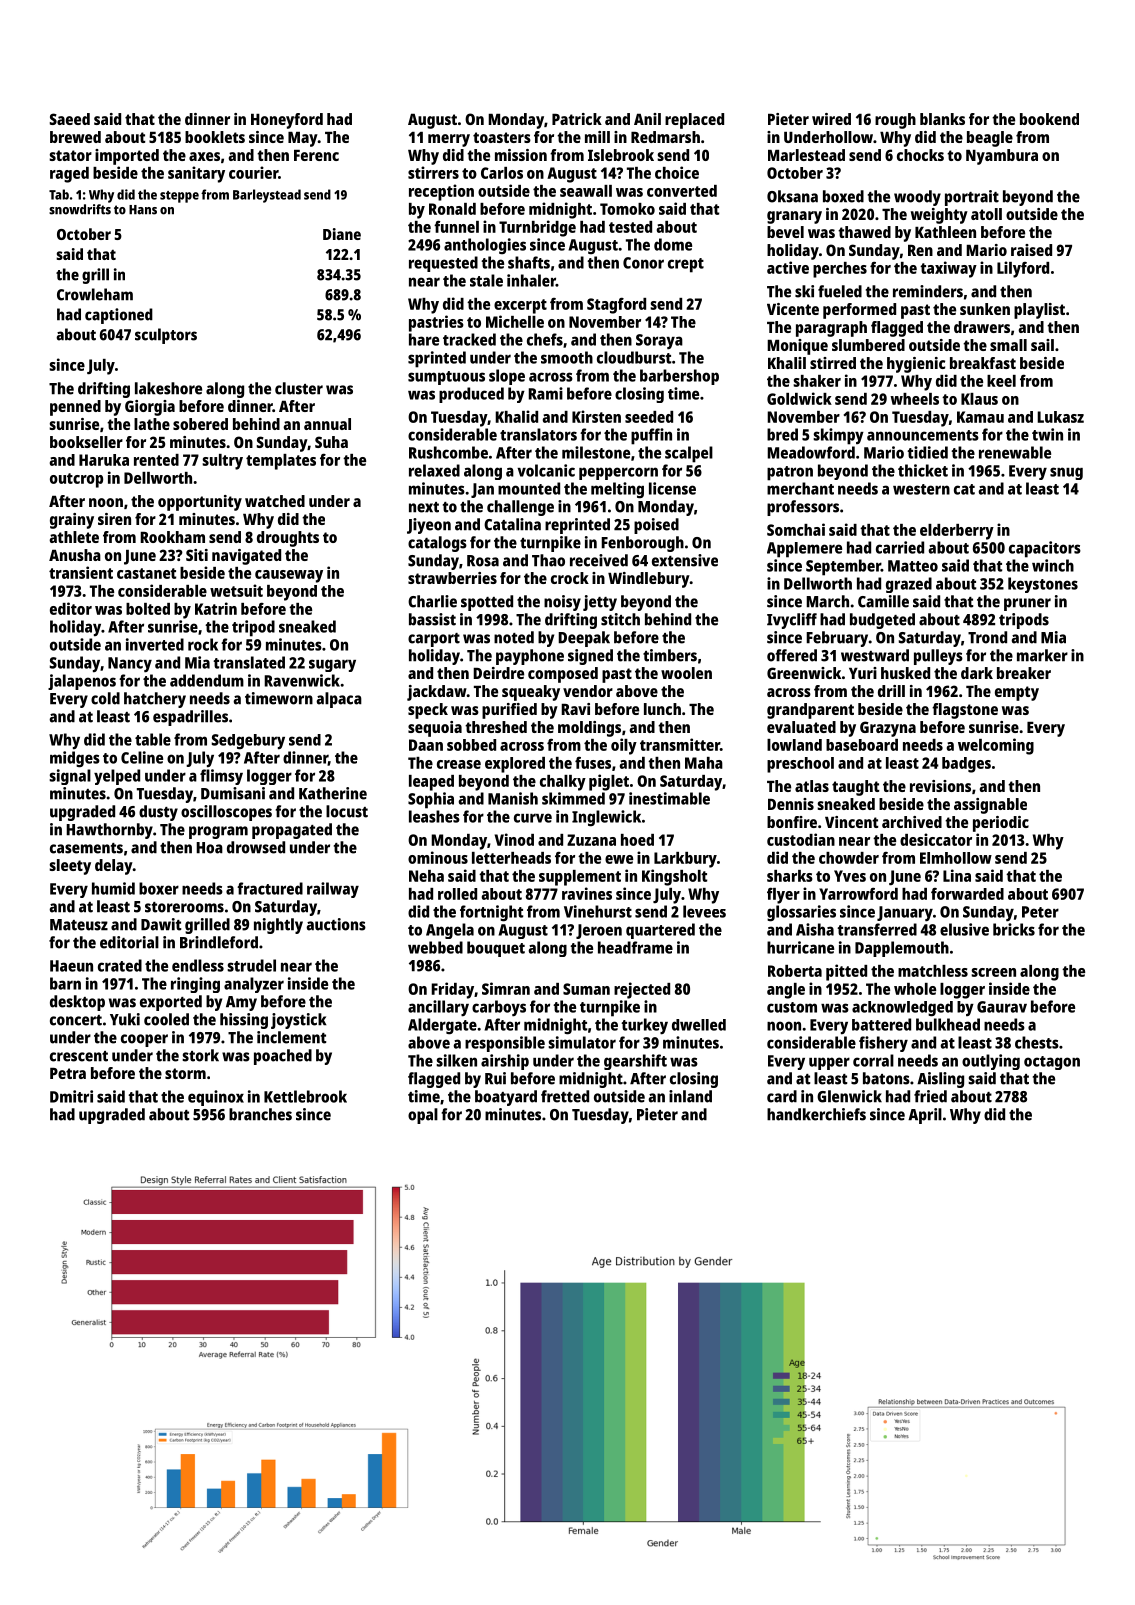  Describe the element at coordinates (1053, 565) in the page. I see `winch` at that location.
